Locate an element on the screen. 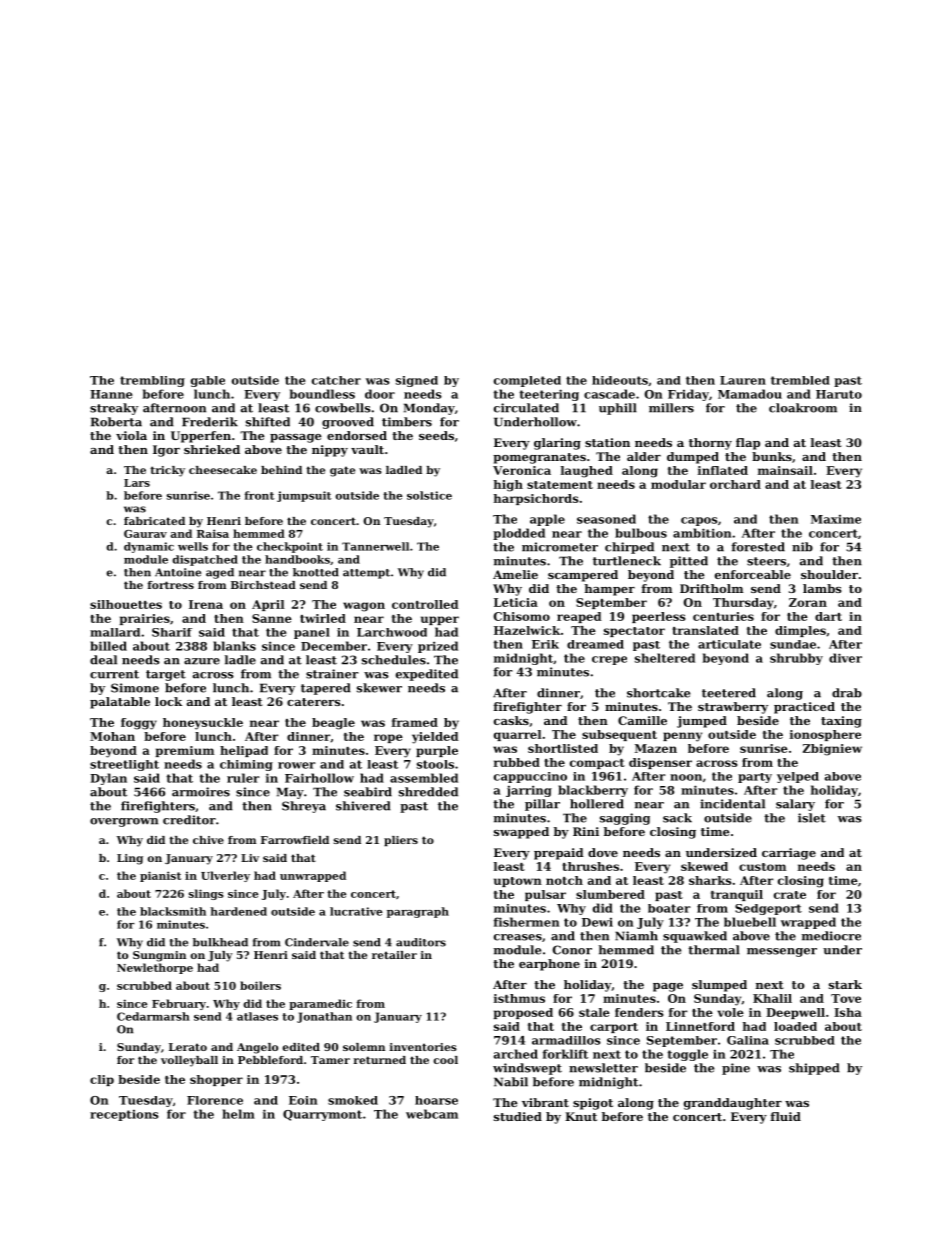  May is located at coordinates (290, 793).
